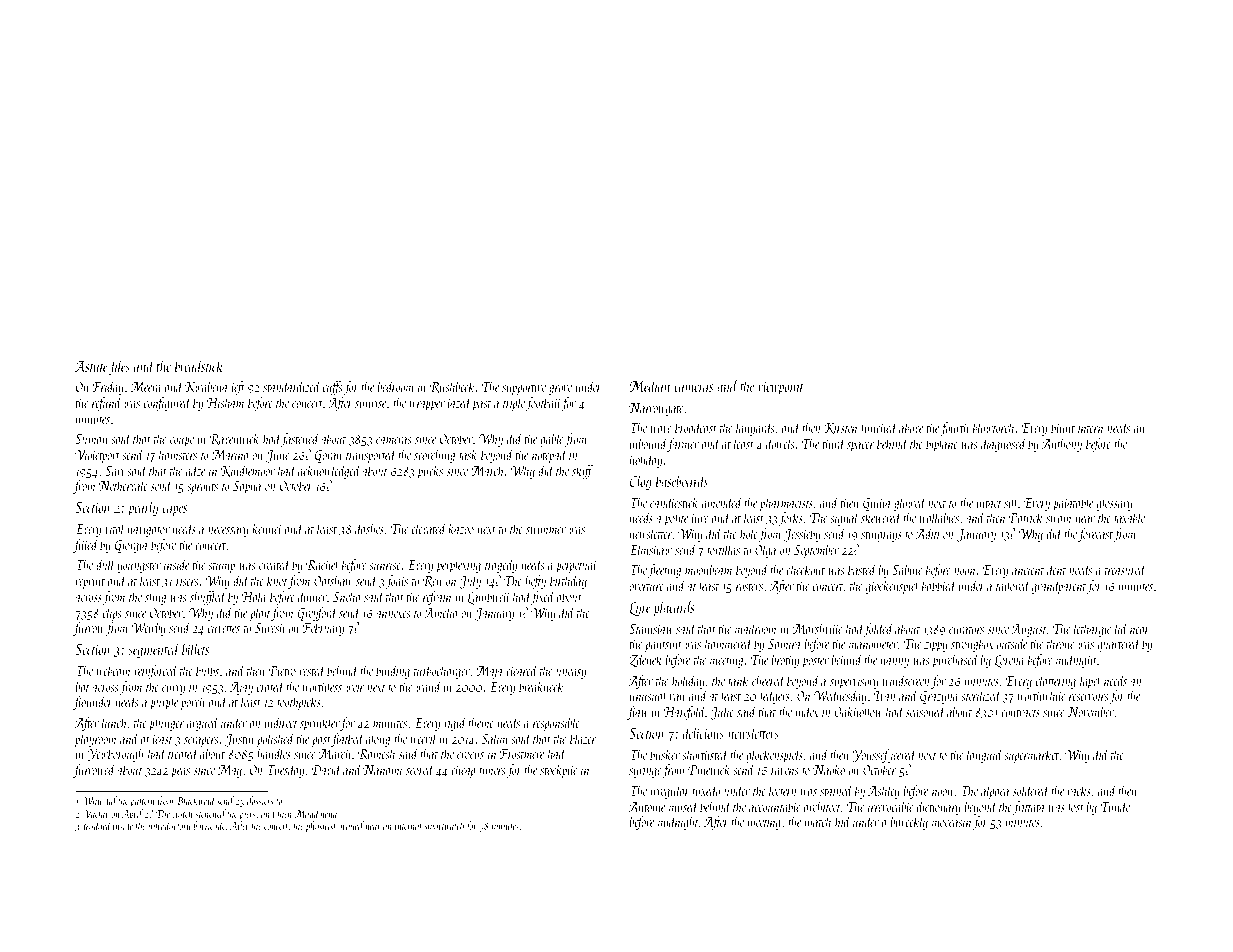 Image resolution: width=1233 pixels, height=952 pixels. I want to click on blowtorch, so click(993, 427).
